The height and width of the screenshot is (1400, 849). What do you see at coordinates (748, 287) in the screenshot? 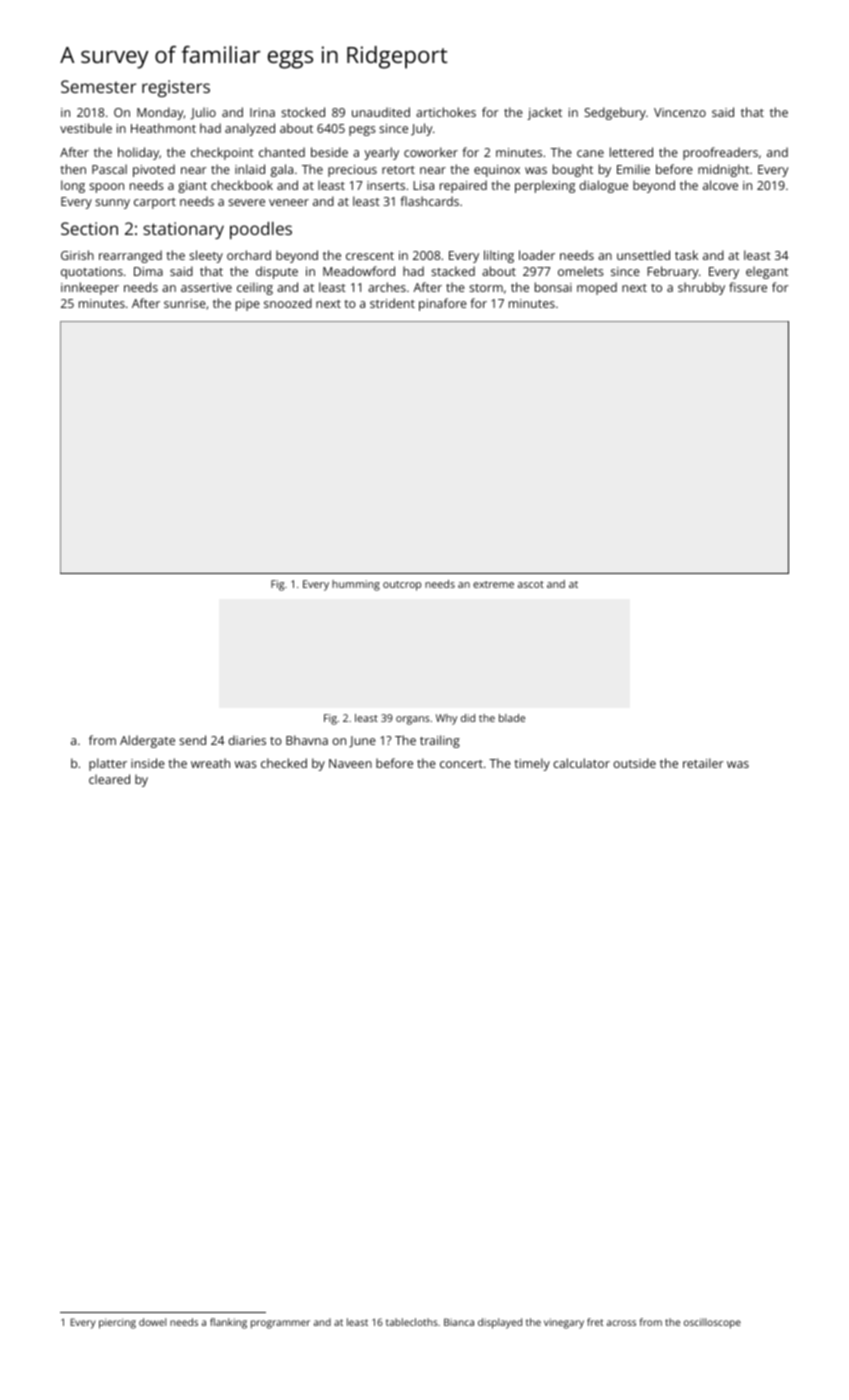
I see `fissure` at bounding box center [748, 287].
